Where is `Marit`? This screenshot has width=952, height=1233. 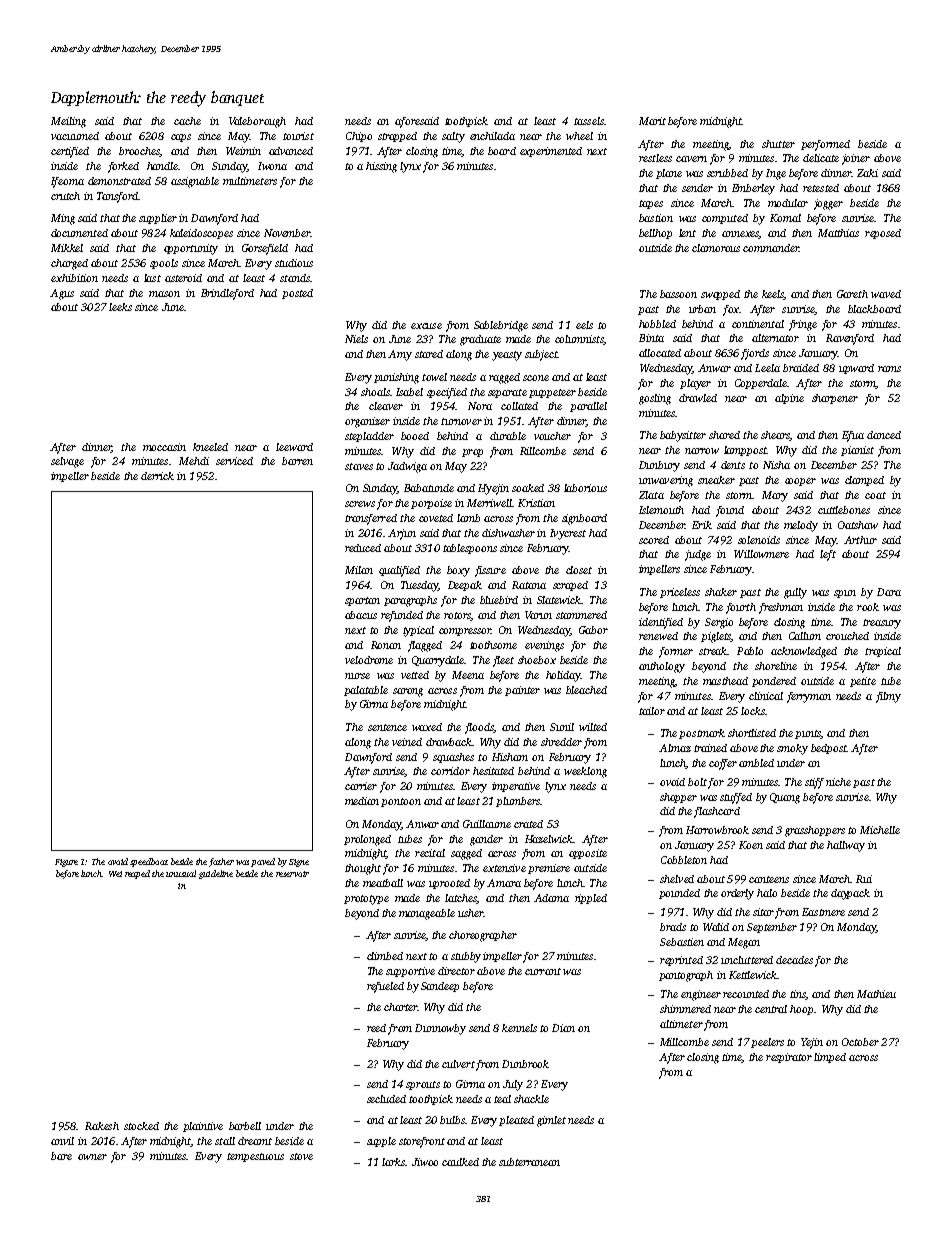 Marit is located at coordinates (652, 121).
